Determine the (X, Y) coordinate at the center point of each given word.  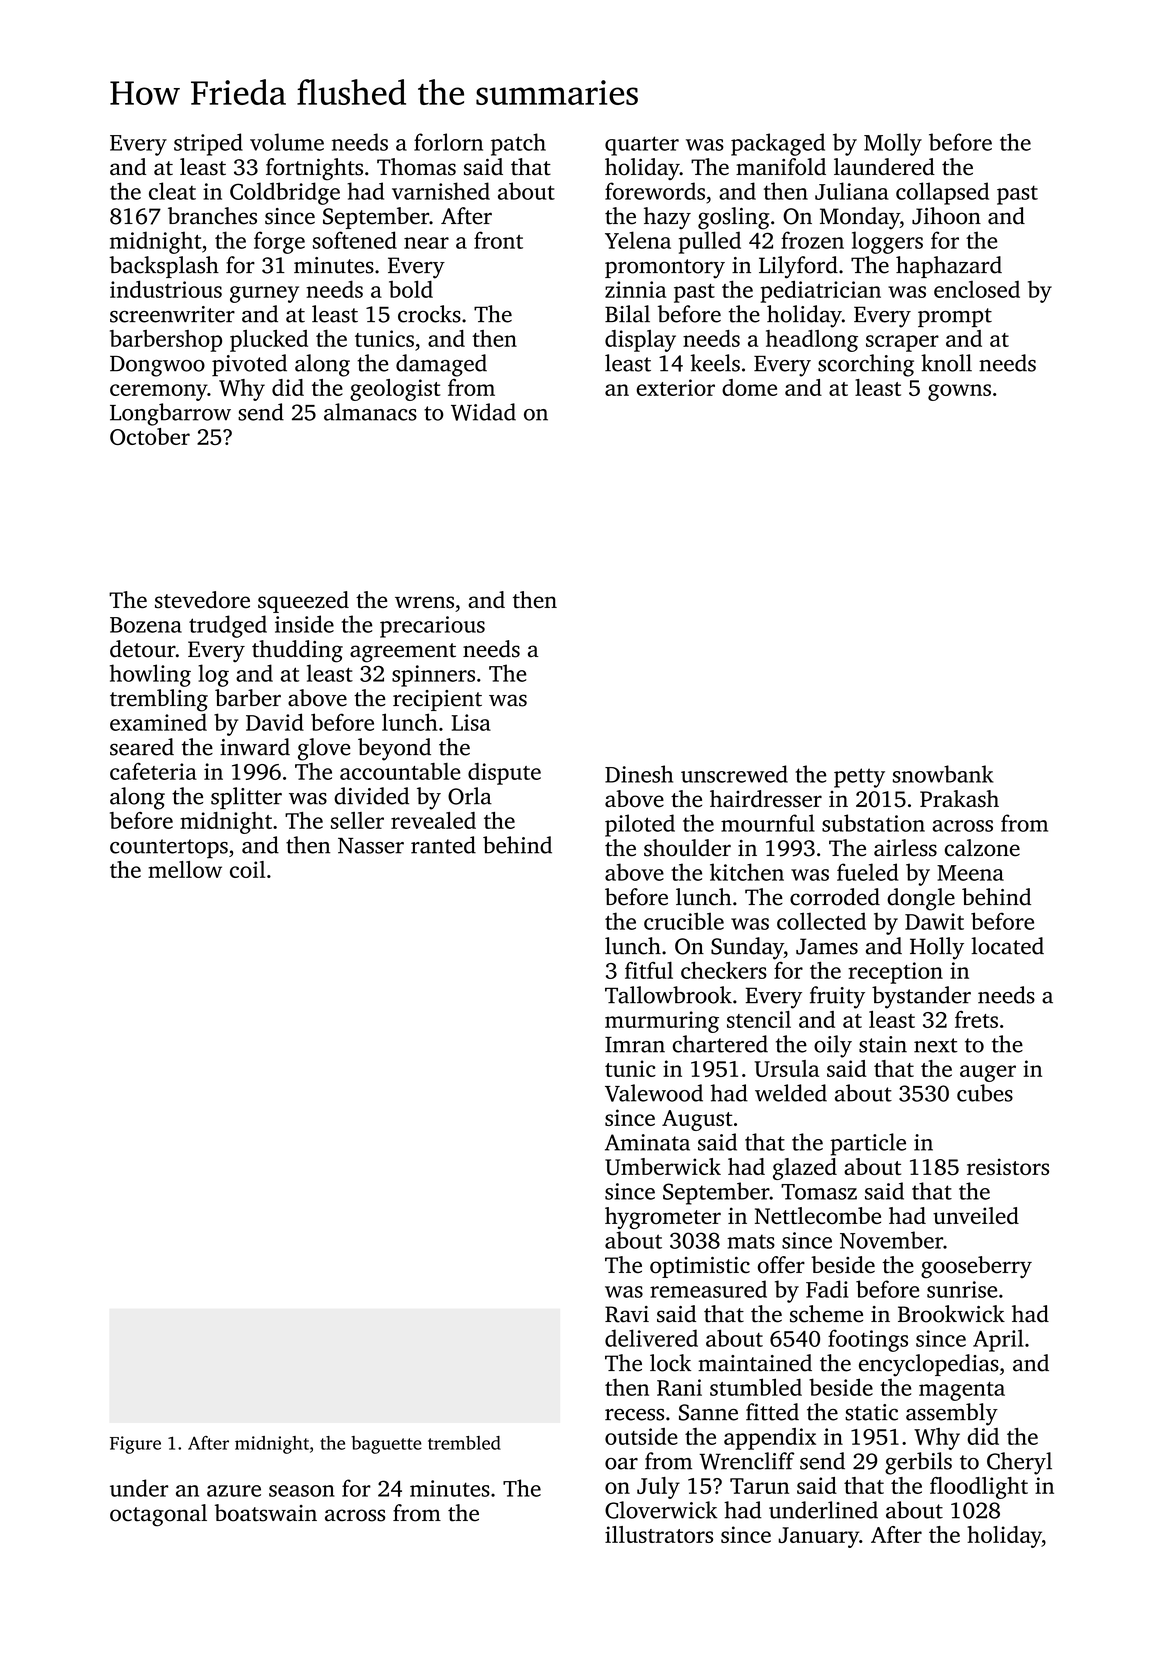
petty (859, 778)
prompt (955, 317)
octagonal (158, 1515)
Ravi (627, 1314)
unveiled (976, 1215)
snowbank (943, 774)
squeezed (303, 602)
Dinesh (639, 774)
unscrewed (734, 774)
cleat (172, 191)
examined (158, 722)
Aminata (647, 1142)
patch (518, 144)
